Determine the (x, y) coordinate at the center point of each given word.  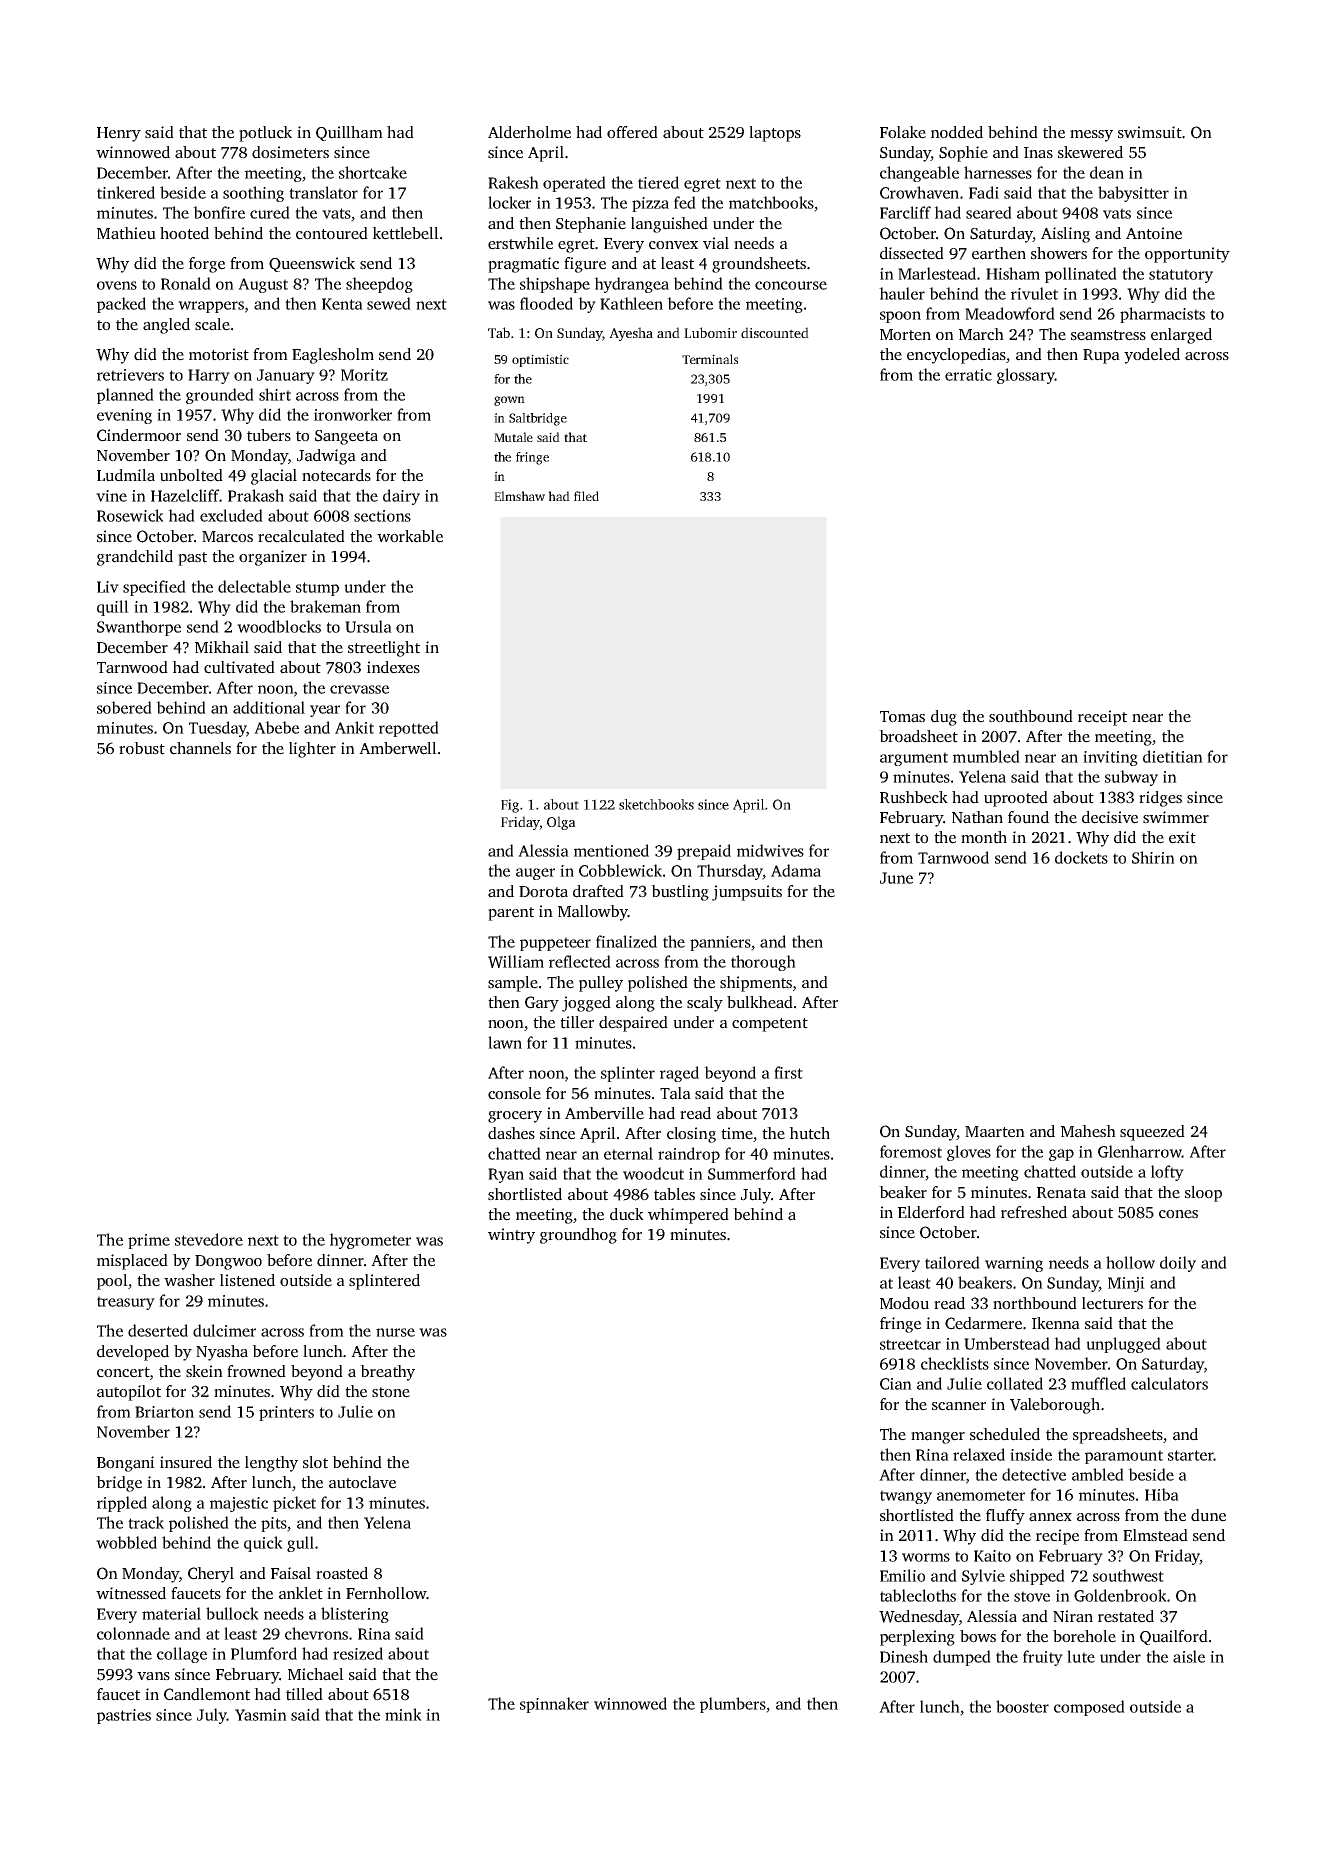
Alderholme (529, 132)
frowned (256, 1371)
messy (1091, 136)
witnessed (131, 1593)
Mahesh (1088, 1131)
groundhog (578, 1236)
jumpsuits (747, 893)
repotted (409, 729)
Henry (119, 134)
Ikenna (1056, 1323)
